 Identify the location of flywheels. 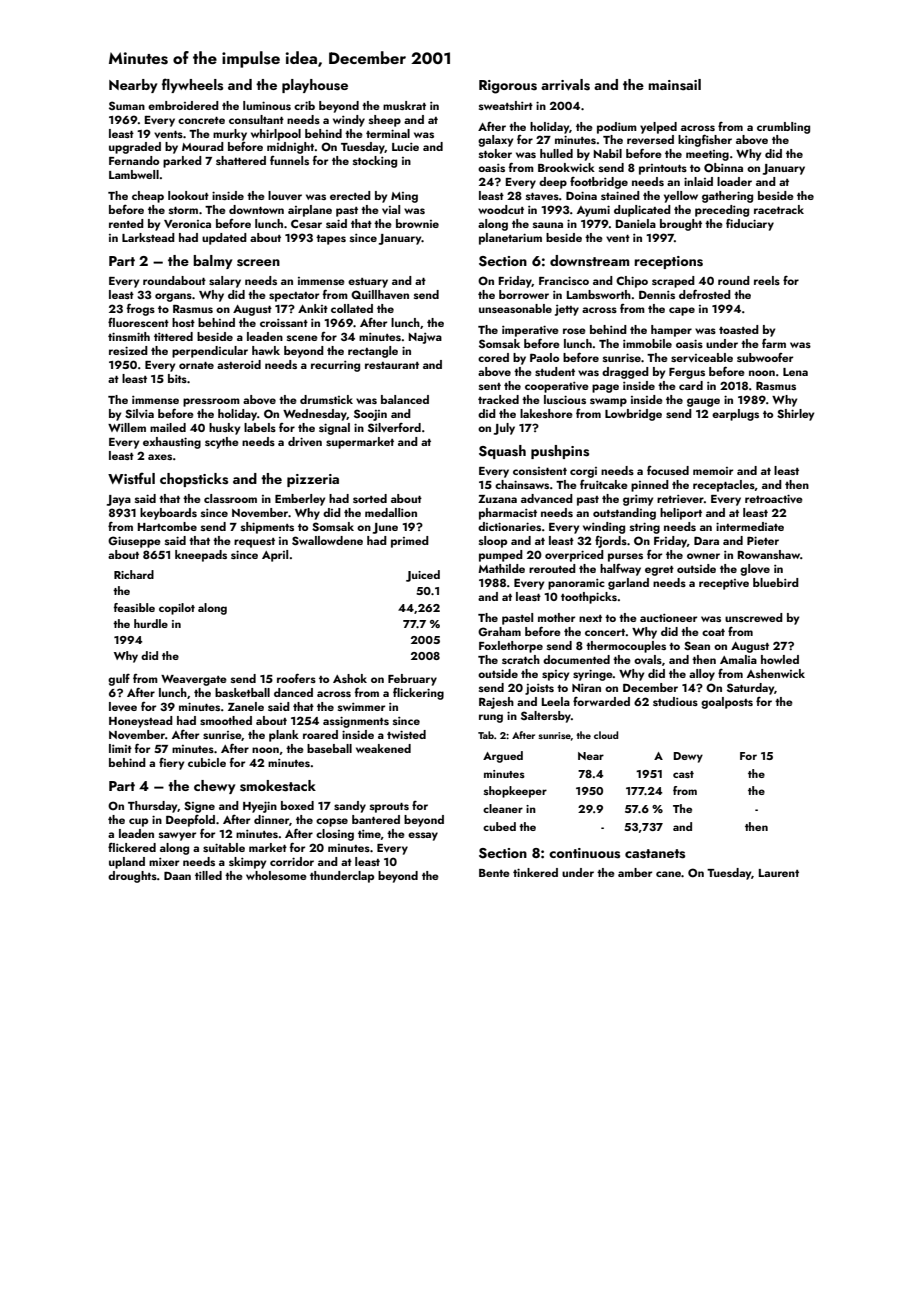
(192, 85).
